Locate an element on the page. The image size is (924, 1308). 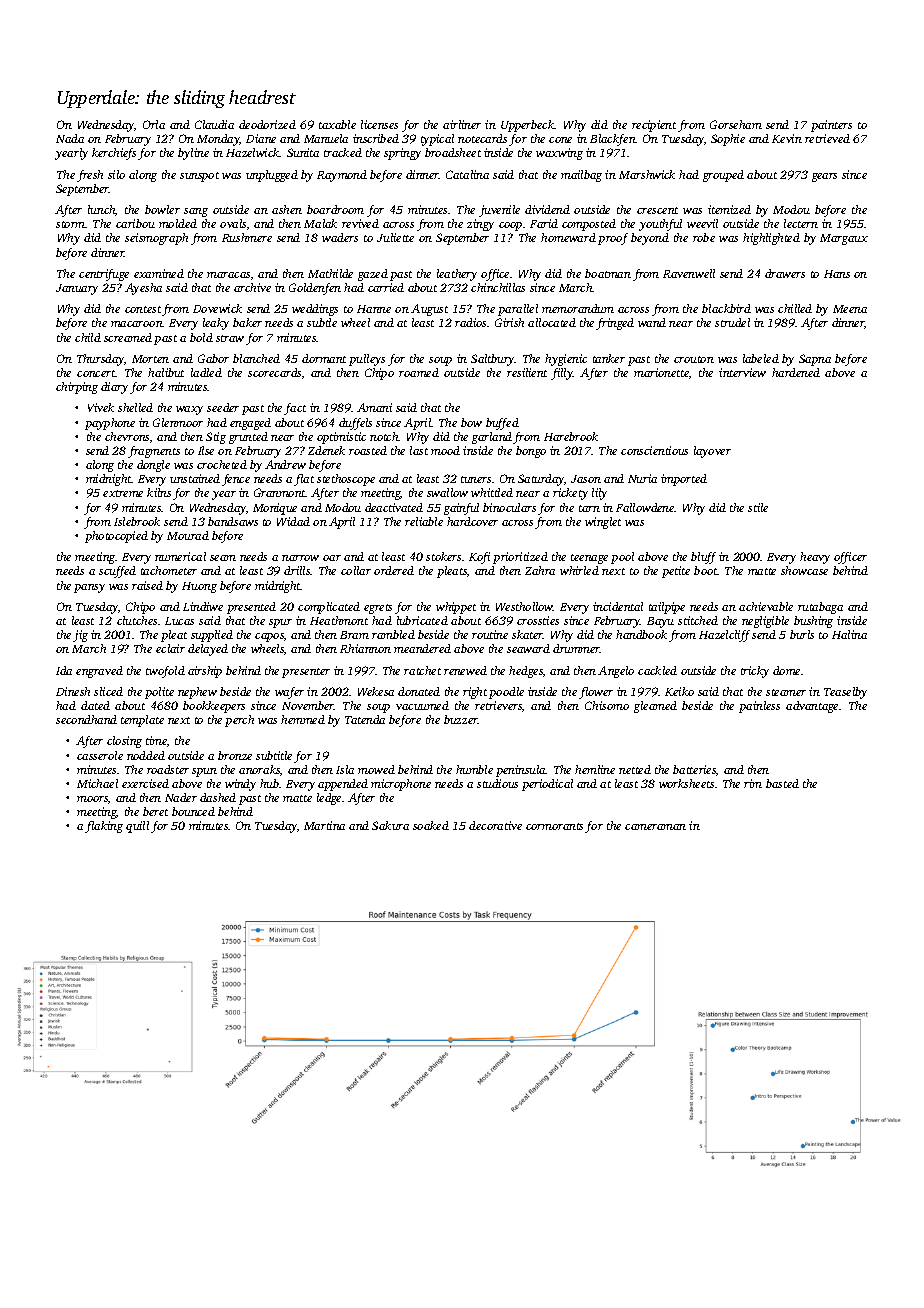
bounced is located at coordinates (193, 811).
